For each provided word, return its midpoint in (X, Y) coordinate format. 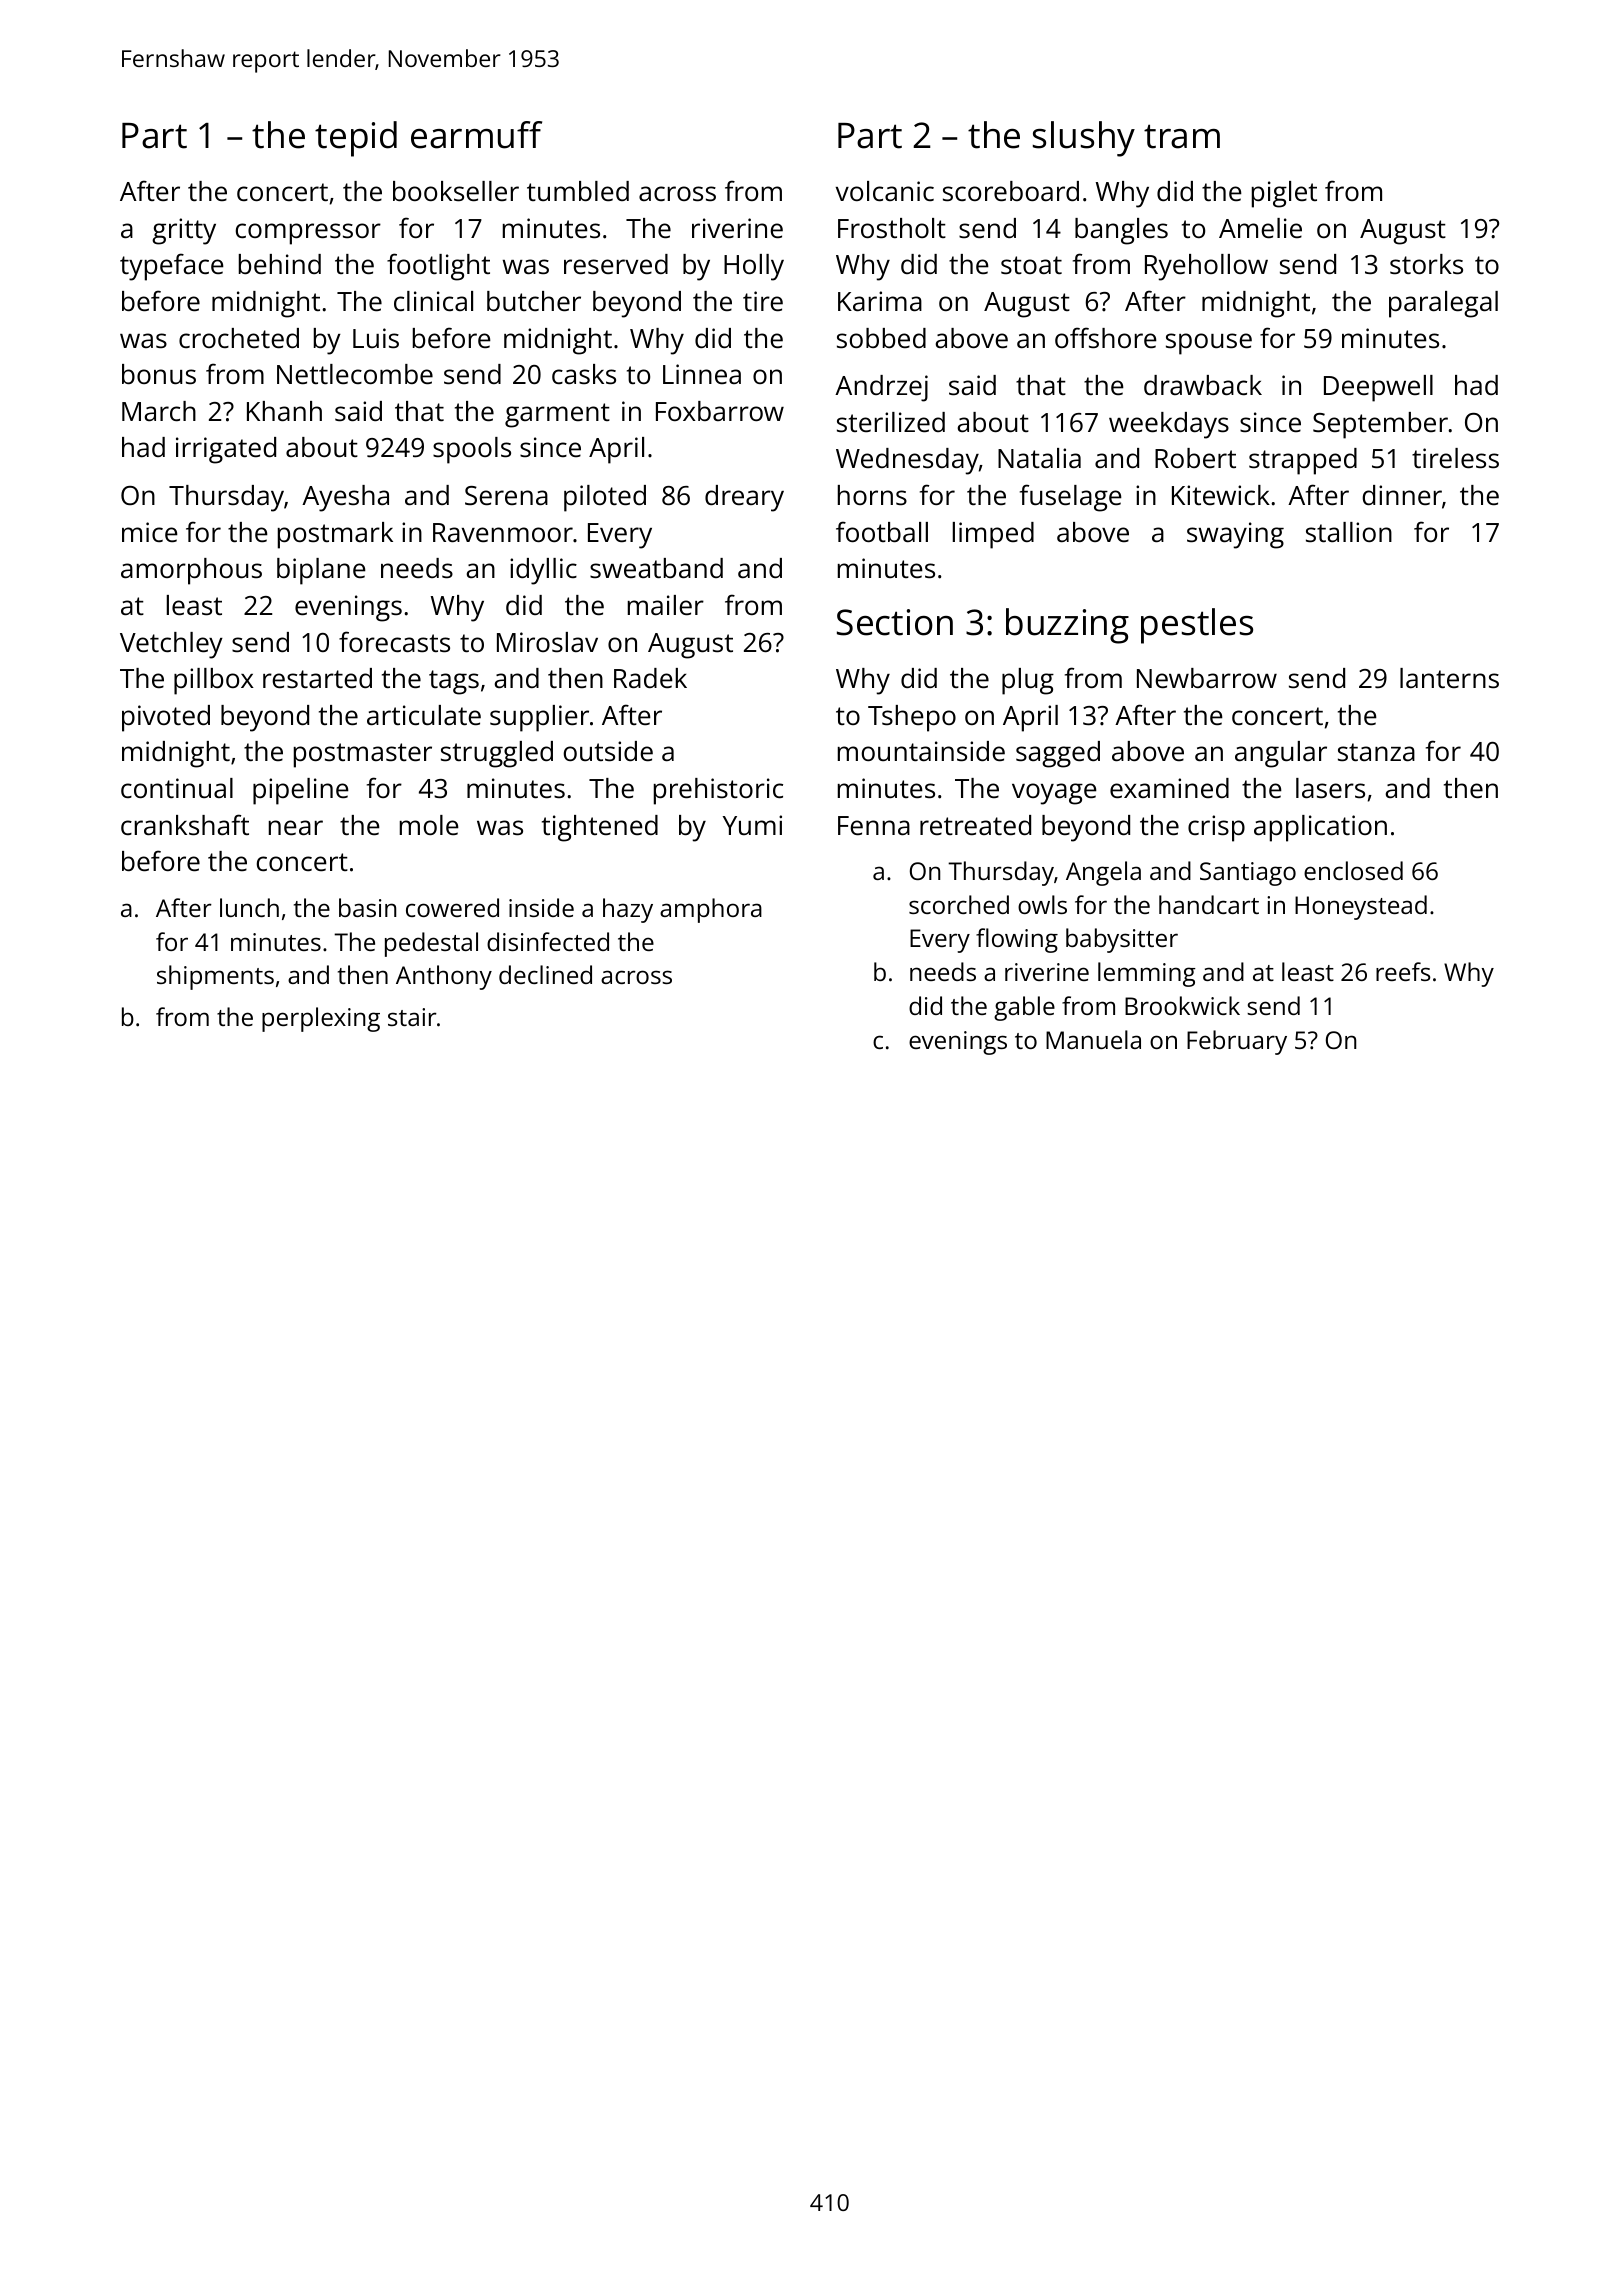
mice (150, 532)
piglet (1284, 194)
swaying (1235, 535)
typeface (172, 267)
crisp (1216, 828)
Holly (754, 267)
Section (895, 622)
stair (412, 1017)
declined (545, 974)
